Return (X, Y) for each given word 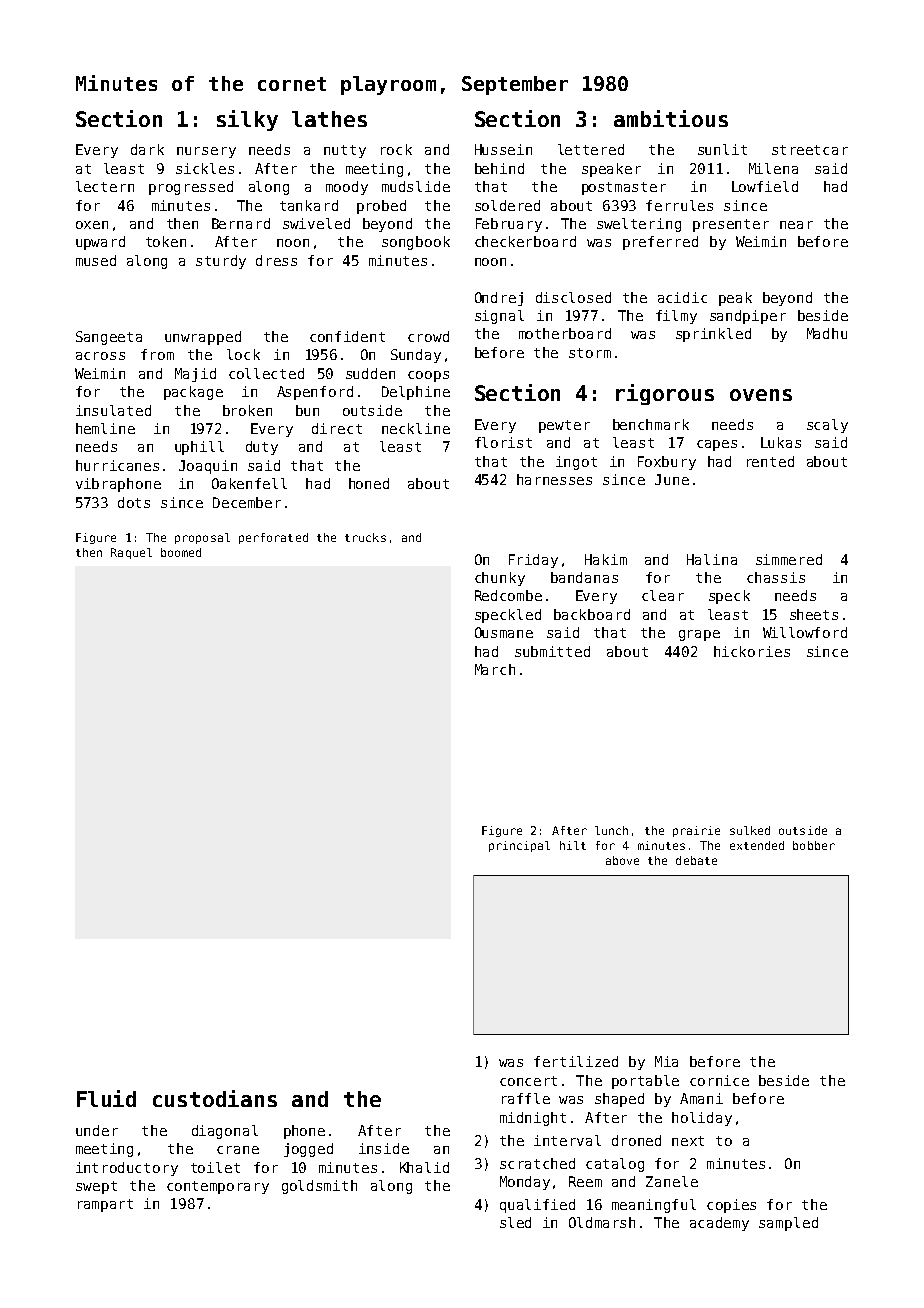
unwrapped (203, 338)
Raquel (131, 553)
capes (717, 445)
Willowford (805, 632)
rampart (105, 1205)
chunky (500, 579)
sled (515, 1222)
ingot (576, 463)
